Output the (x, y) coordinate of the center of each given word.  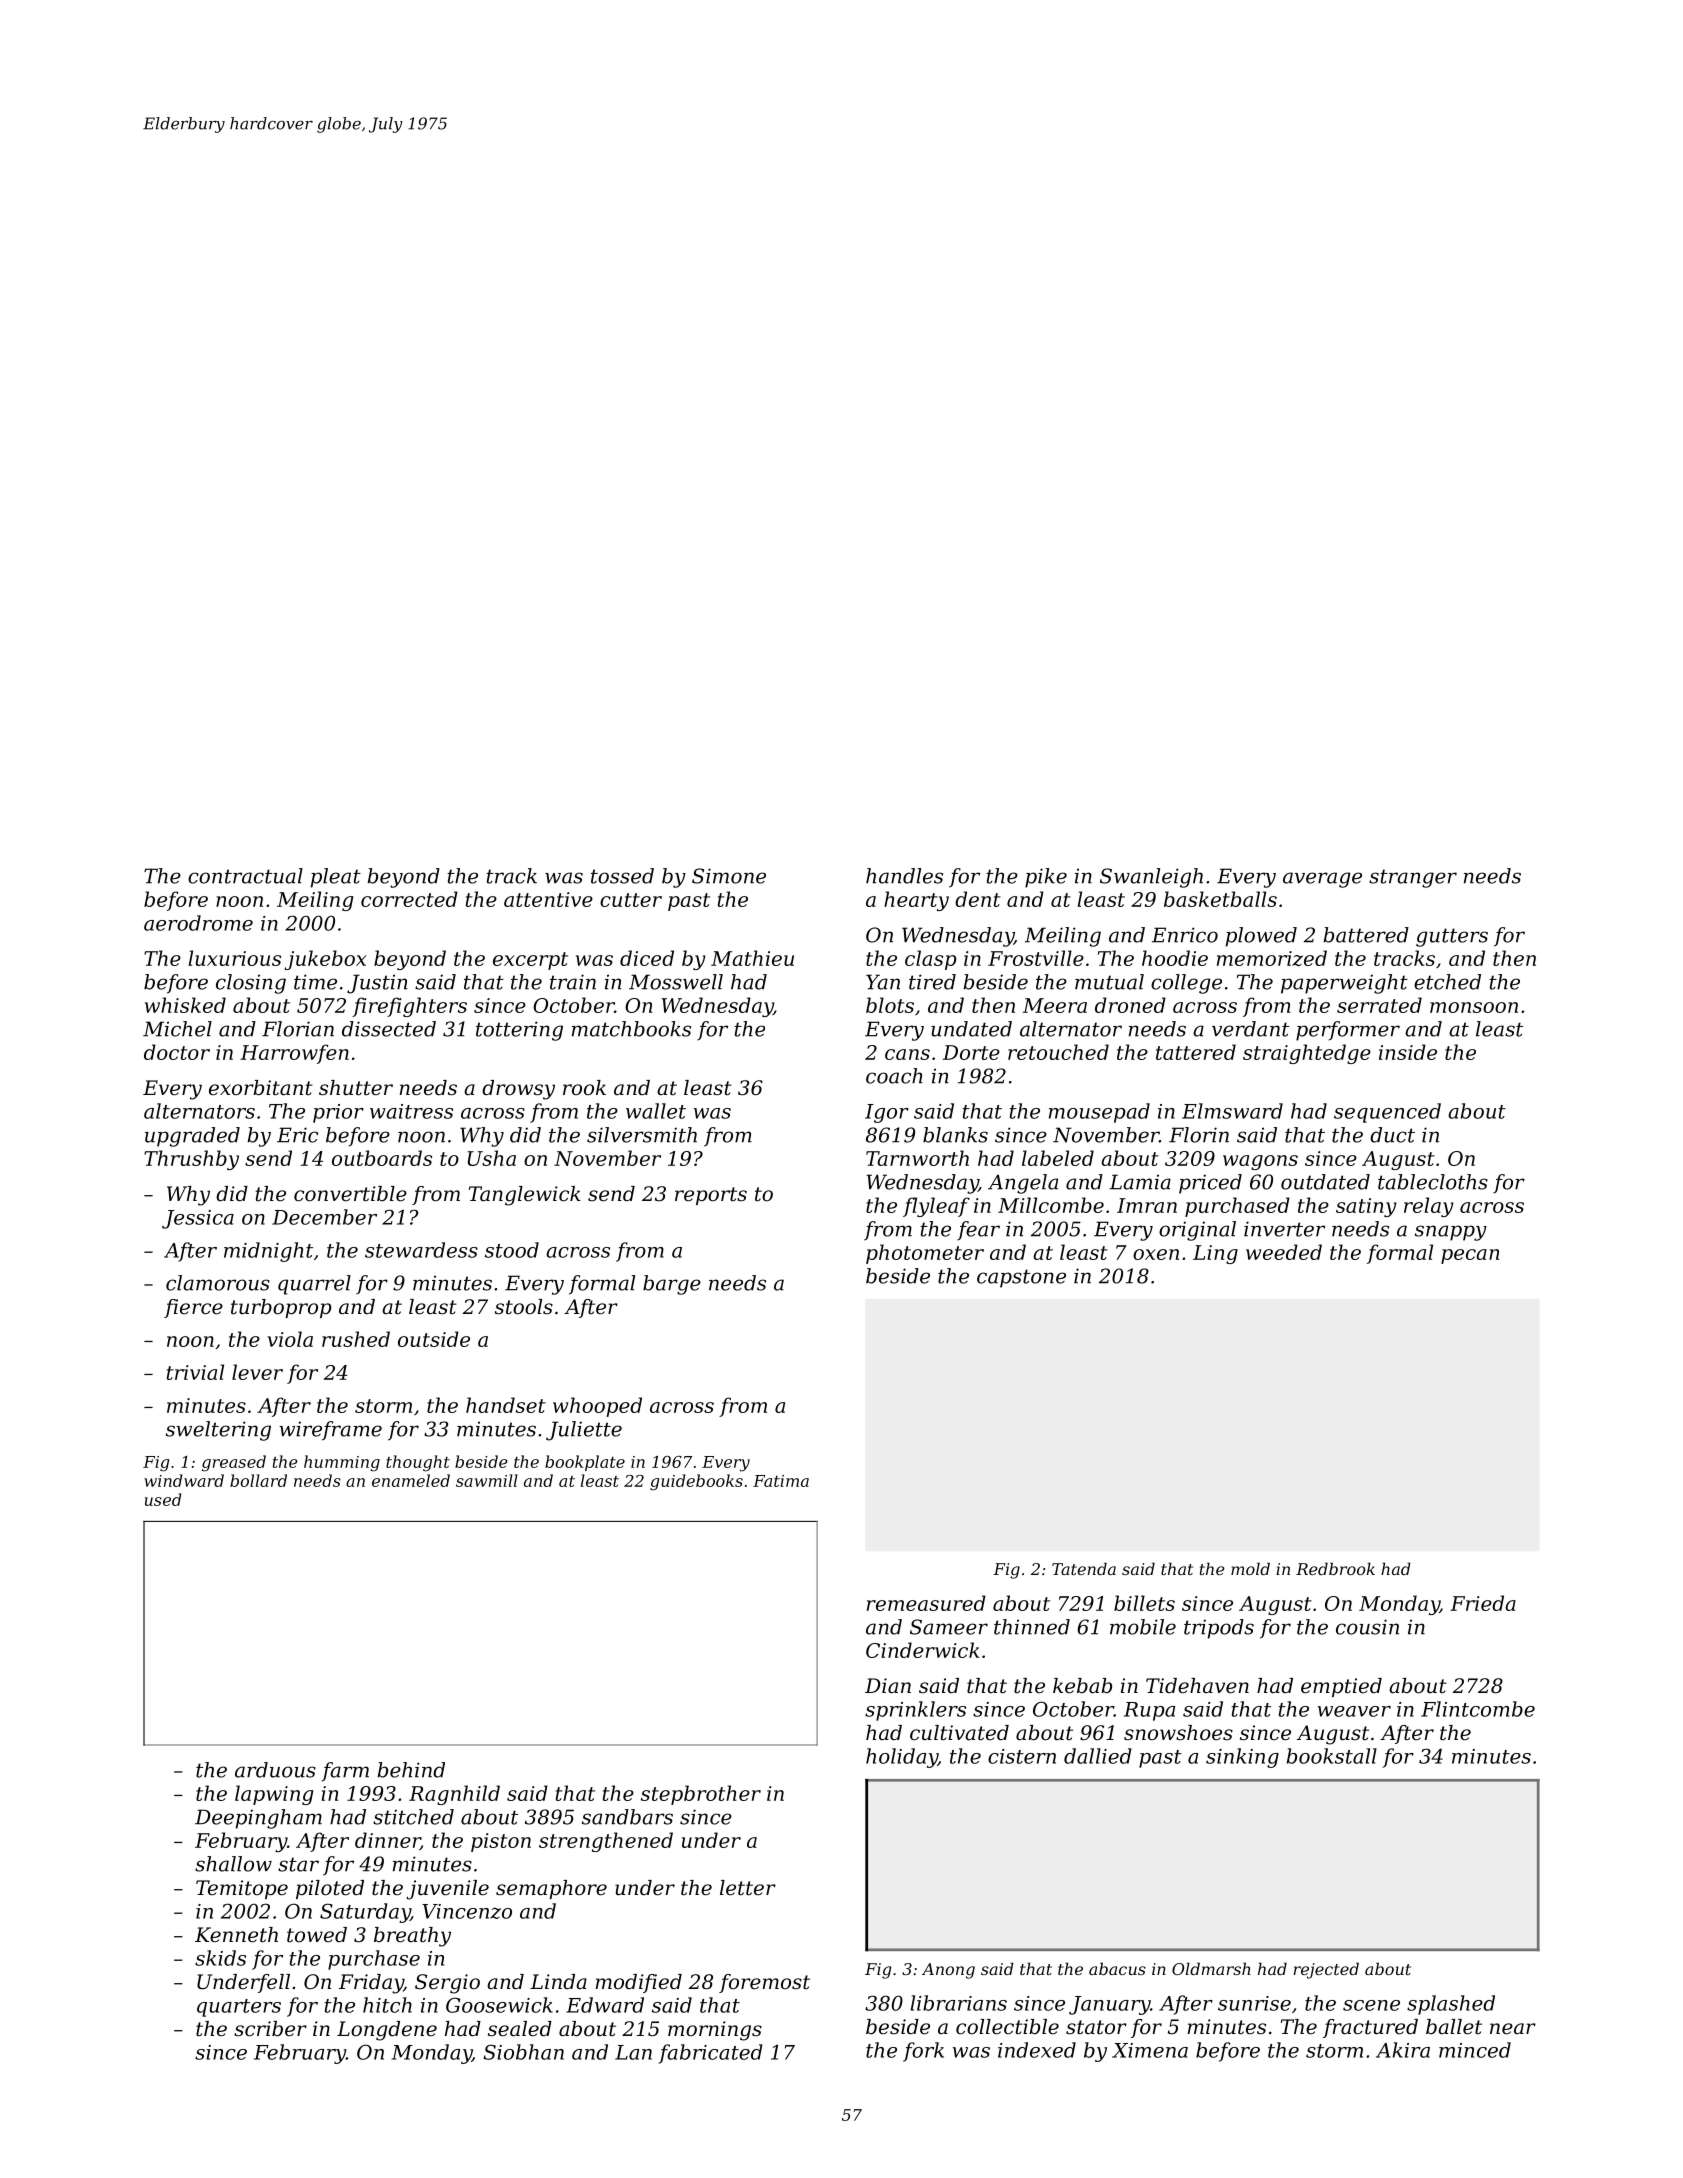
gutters (1452, 937)
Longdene (387, 2031)
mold (1250, 1568)
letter (748, 1888)
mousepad (1099, 1113)
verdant (1250, 1029)
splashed (1451, 2005)
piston (501, 1842)
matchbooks (631, 1029)
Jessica (198, 1219)
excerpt (530, 961)
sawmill (487, 1480)
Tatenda (1084, 1568)
